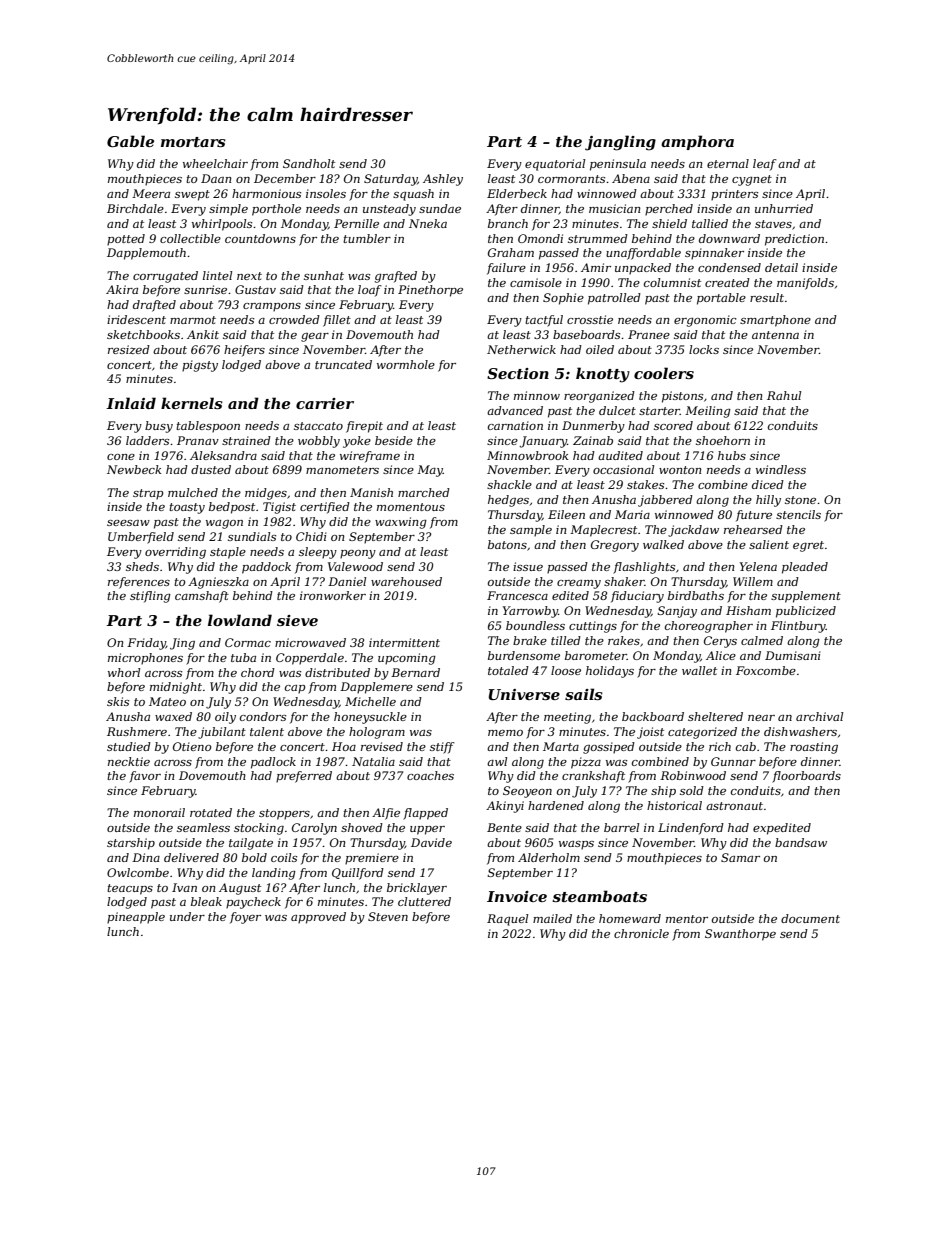 The image size is (952, 1233). What do you see at coordinates (663, 544) in the image?
I see `walked` at bounding box center [663, 544].
